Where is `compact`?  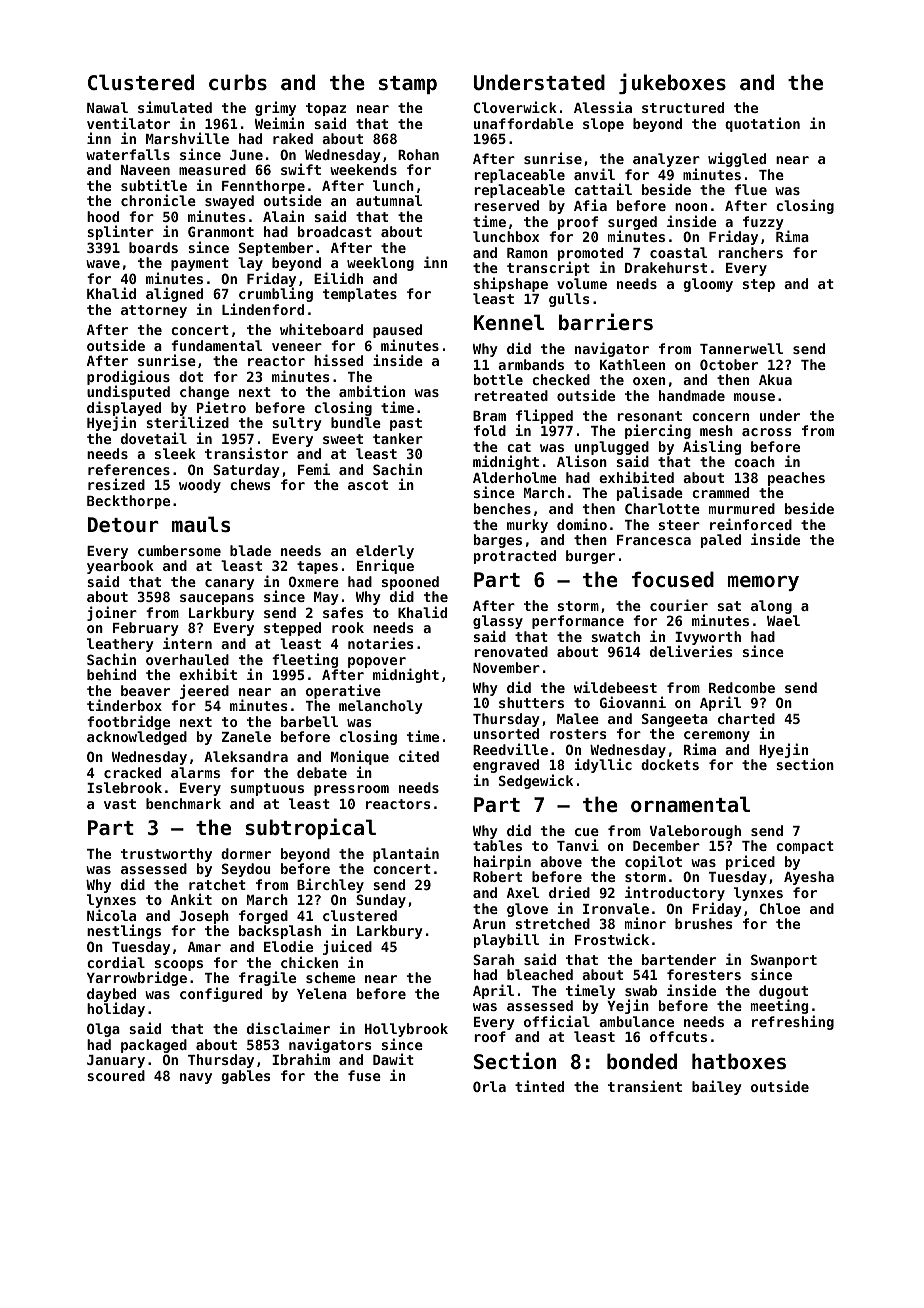
compact is located at coordinates (805, 847).
